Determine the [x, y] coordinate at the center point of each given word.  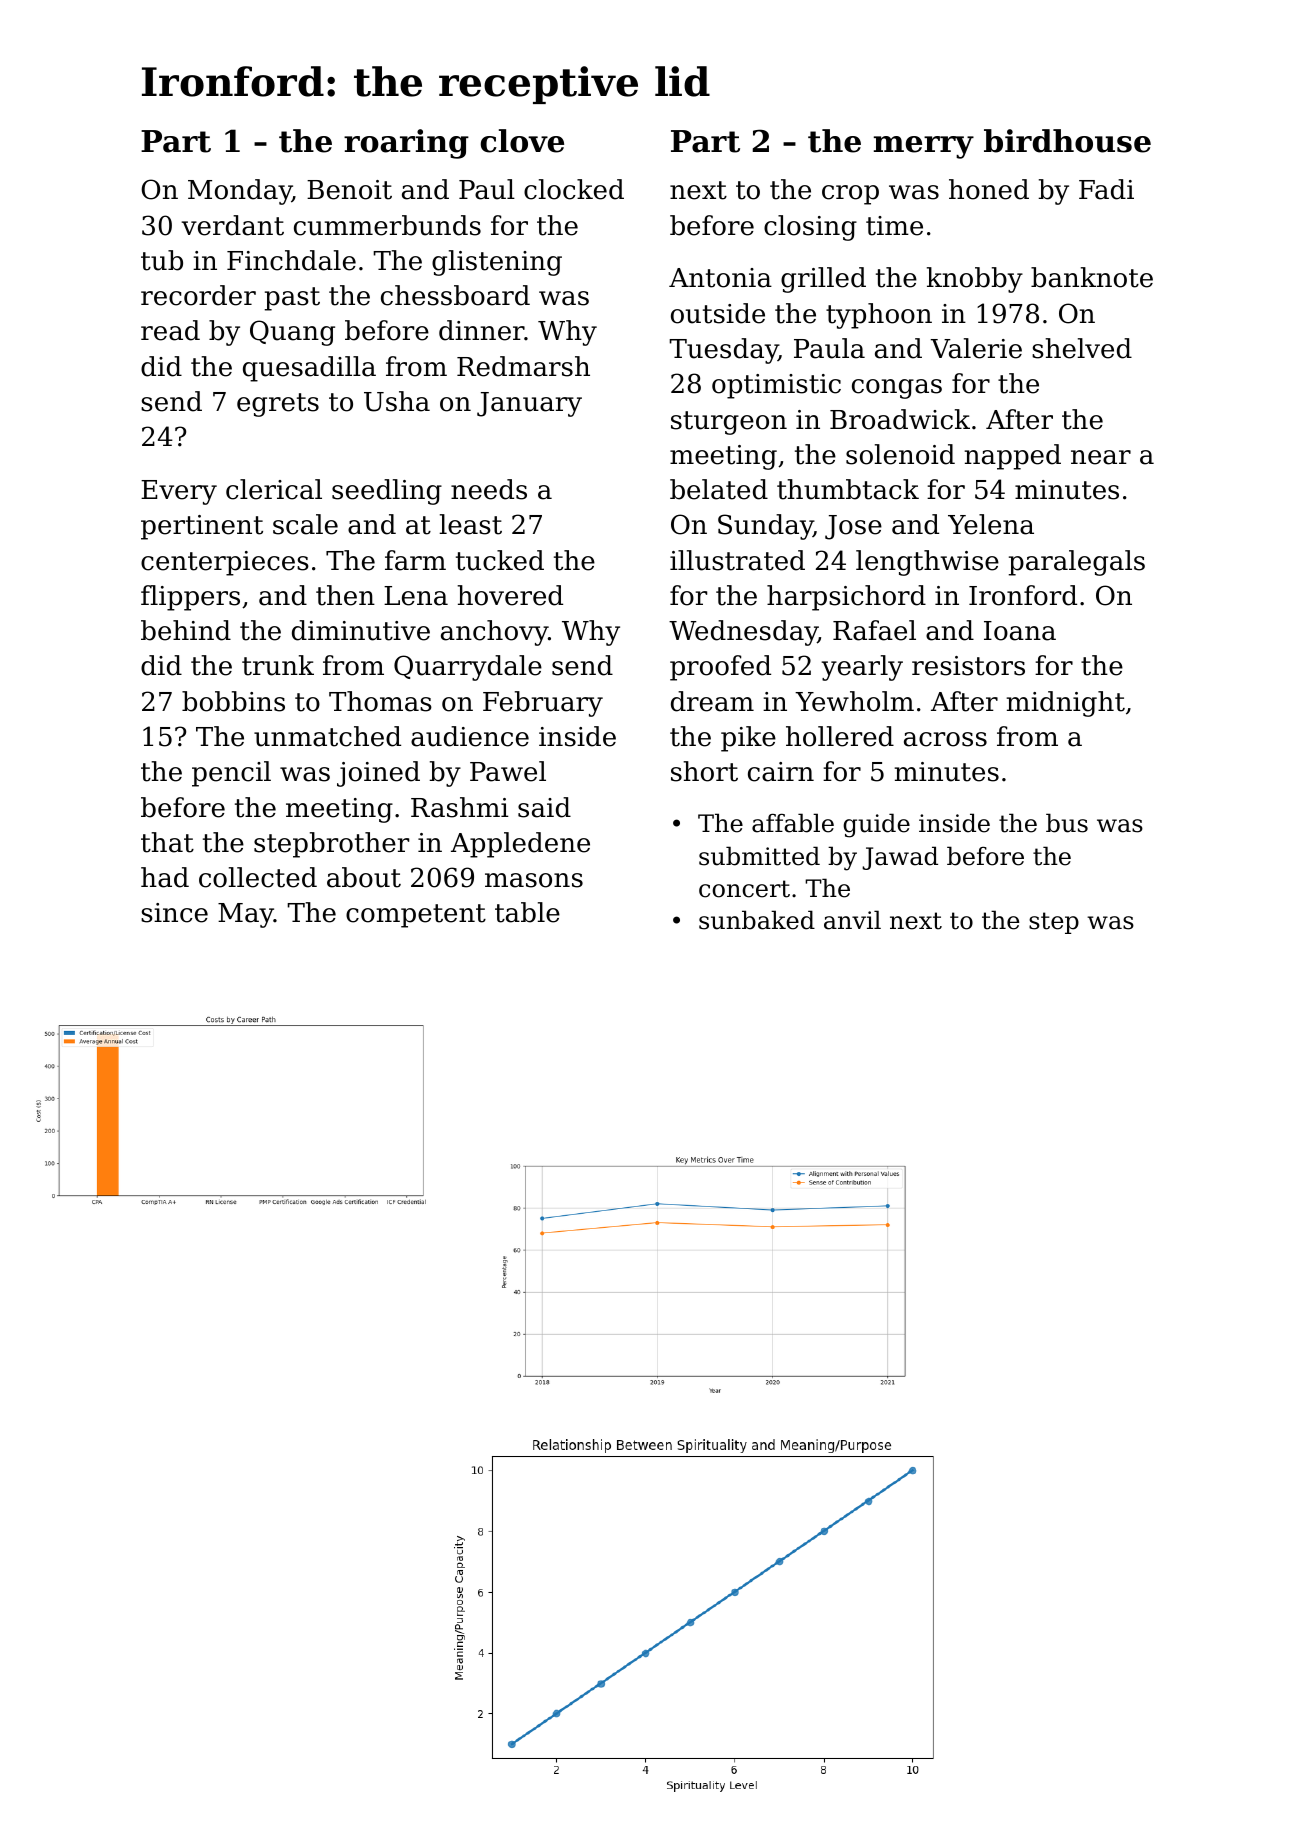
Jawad [900, 858]
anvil [852, 920]
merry [924, 147]
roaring [406, 144]
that [167, 842]
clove [522, 141]
